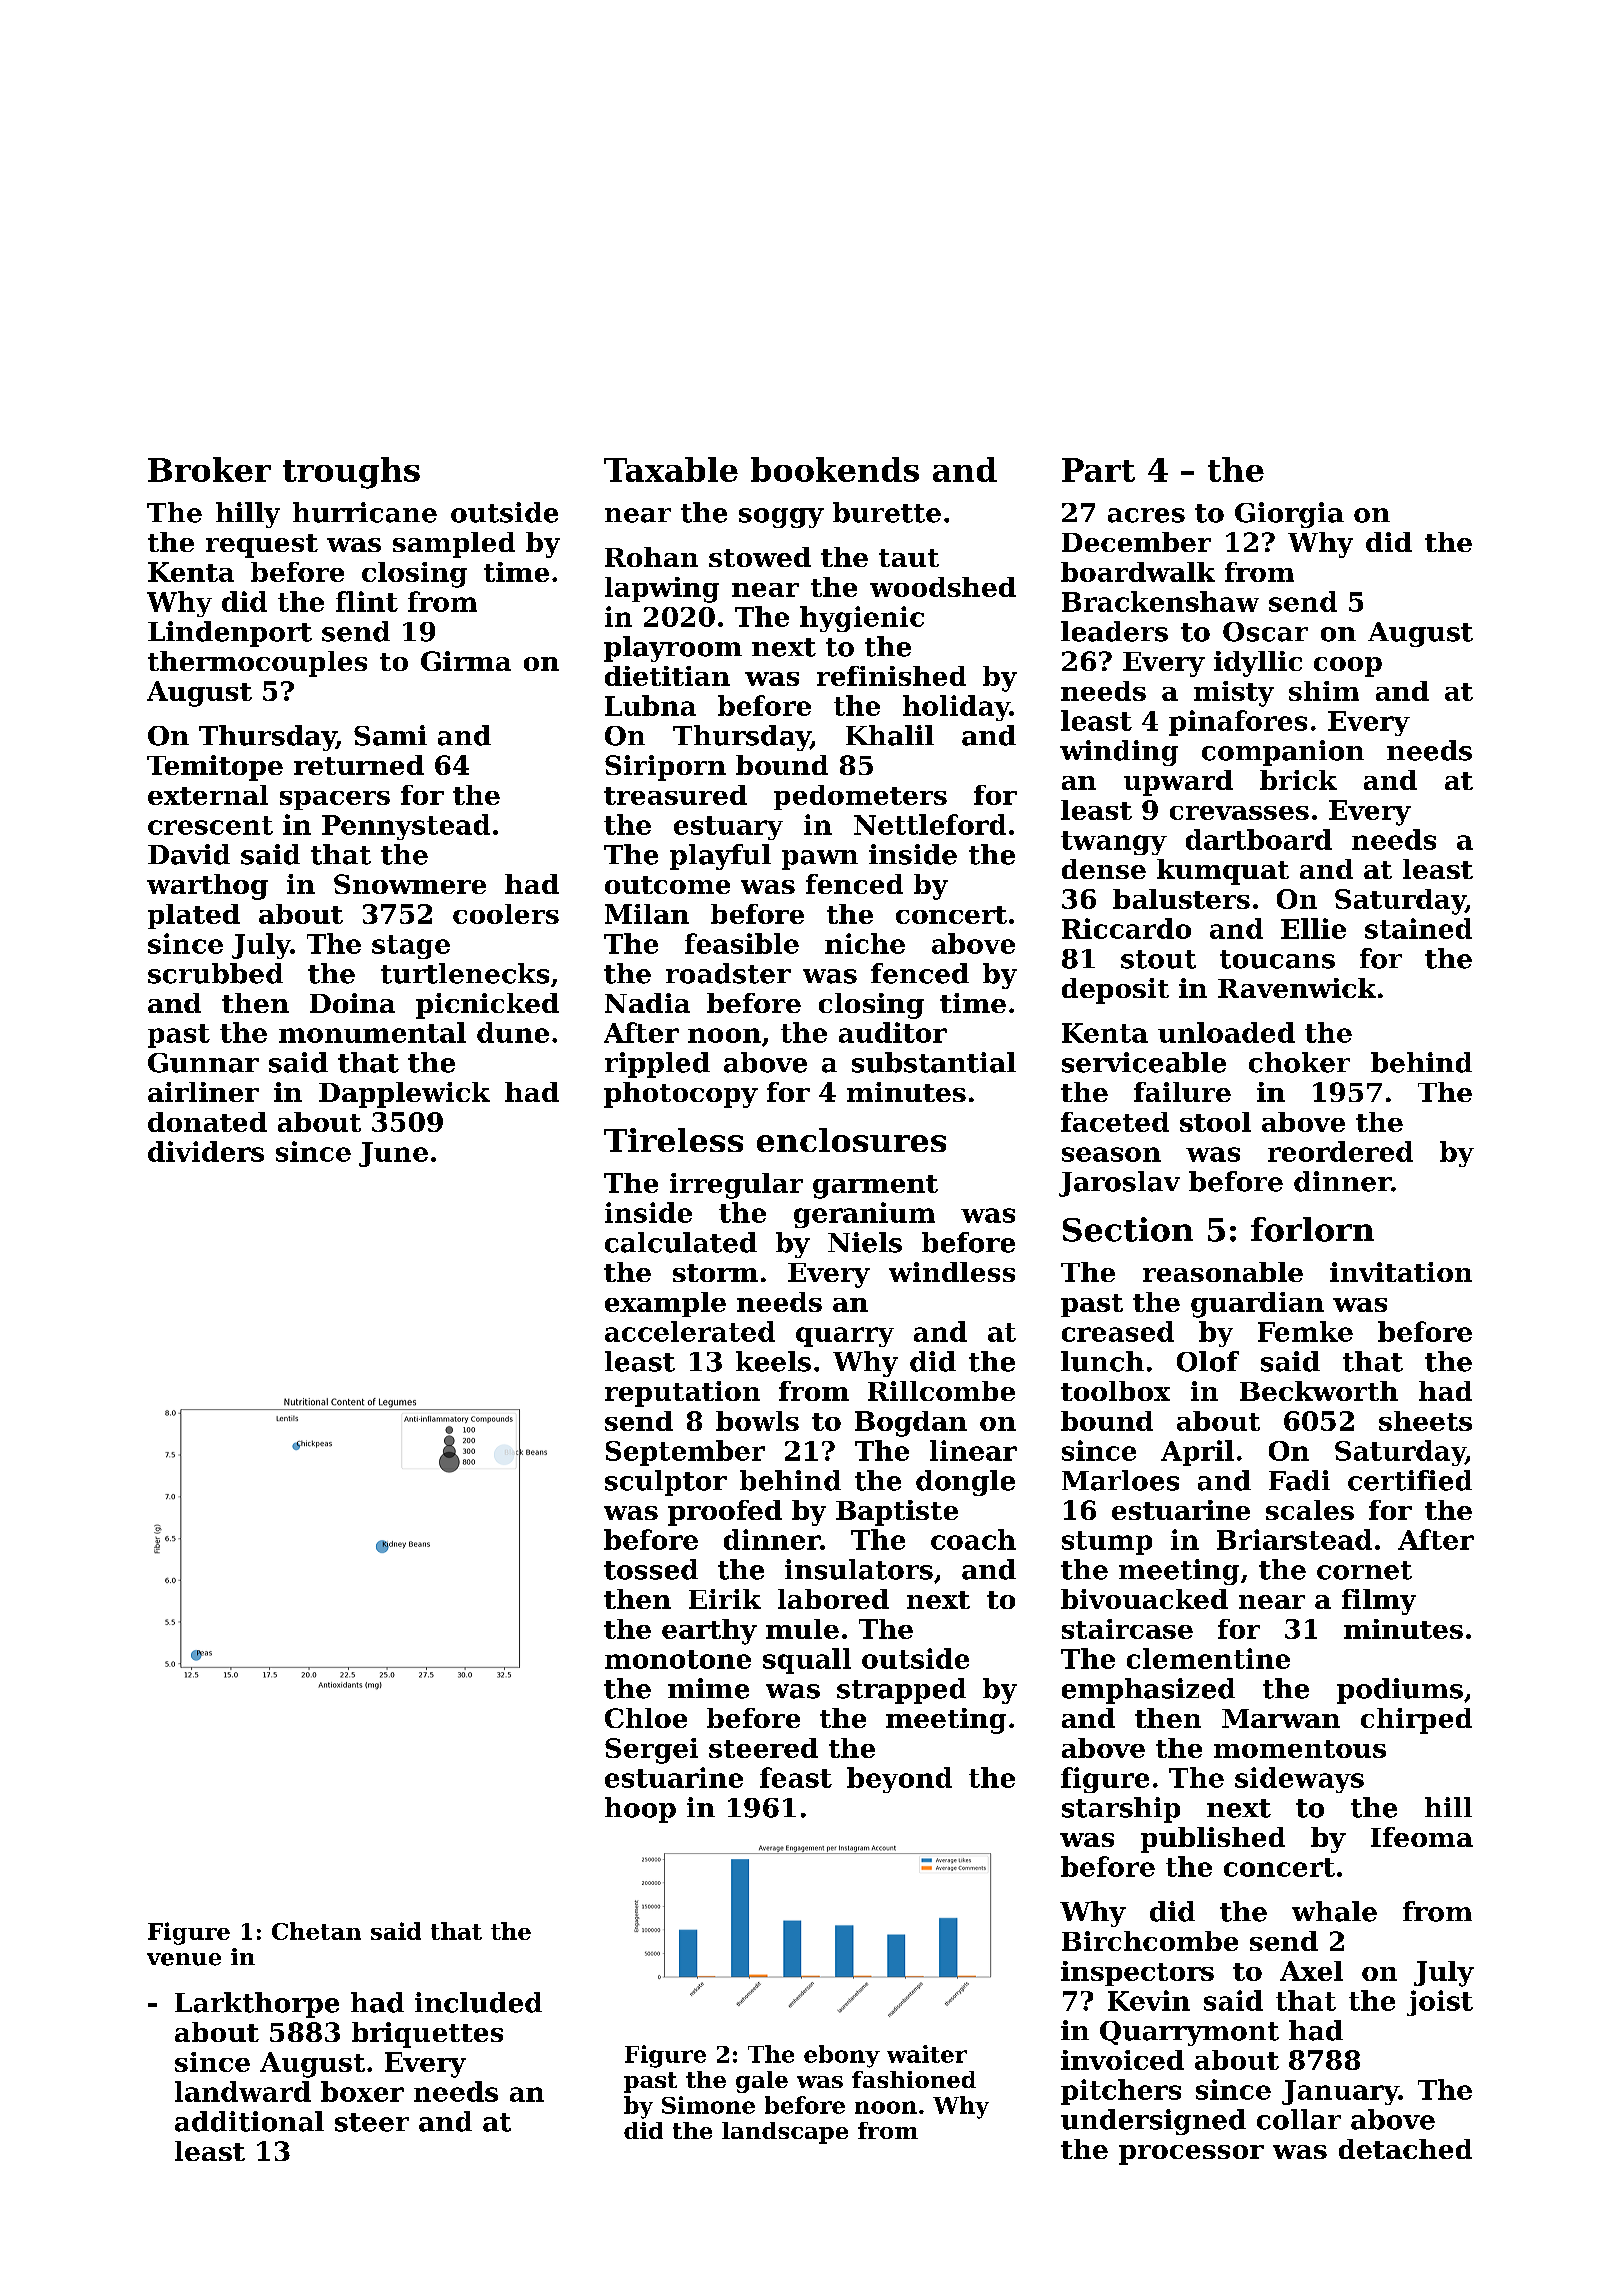 This screenshot has height=2292, width=1620. What do you see at coordinates (956, 708) in the screenshot?
I see `holiday` at bounding box center [956, 708].
